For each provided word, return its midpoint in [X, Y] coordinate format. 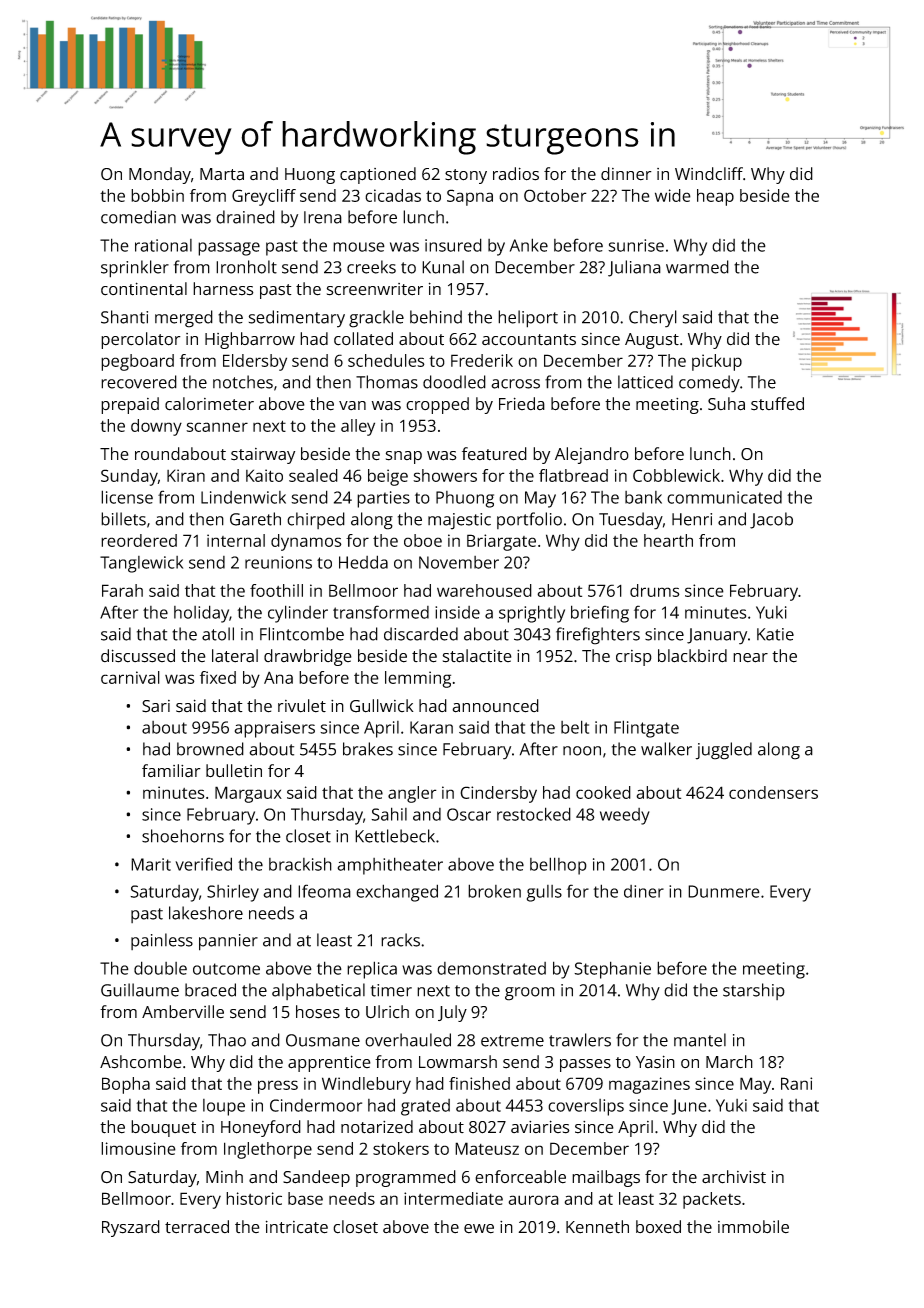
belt [575, 727]
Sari [156, 706]
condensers [773, 792]
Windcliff [709, 174]
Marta [222, 174]
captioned [378, 175]
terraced [197, 1227]
